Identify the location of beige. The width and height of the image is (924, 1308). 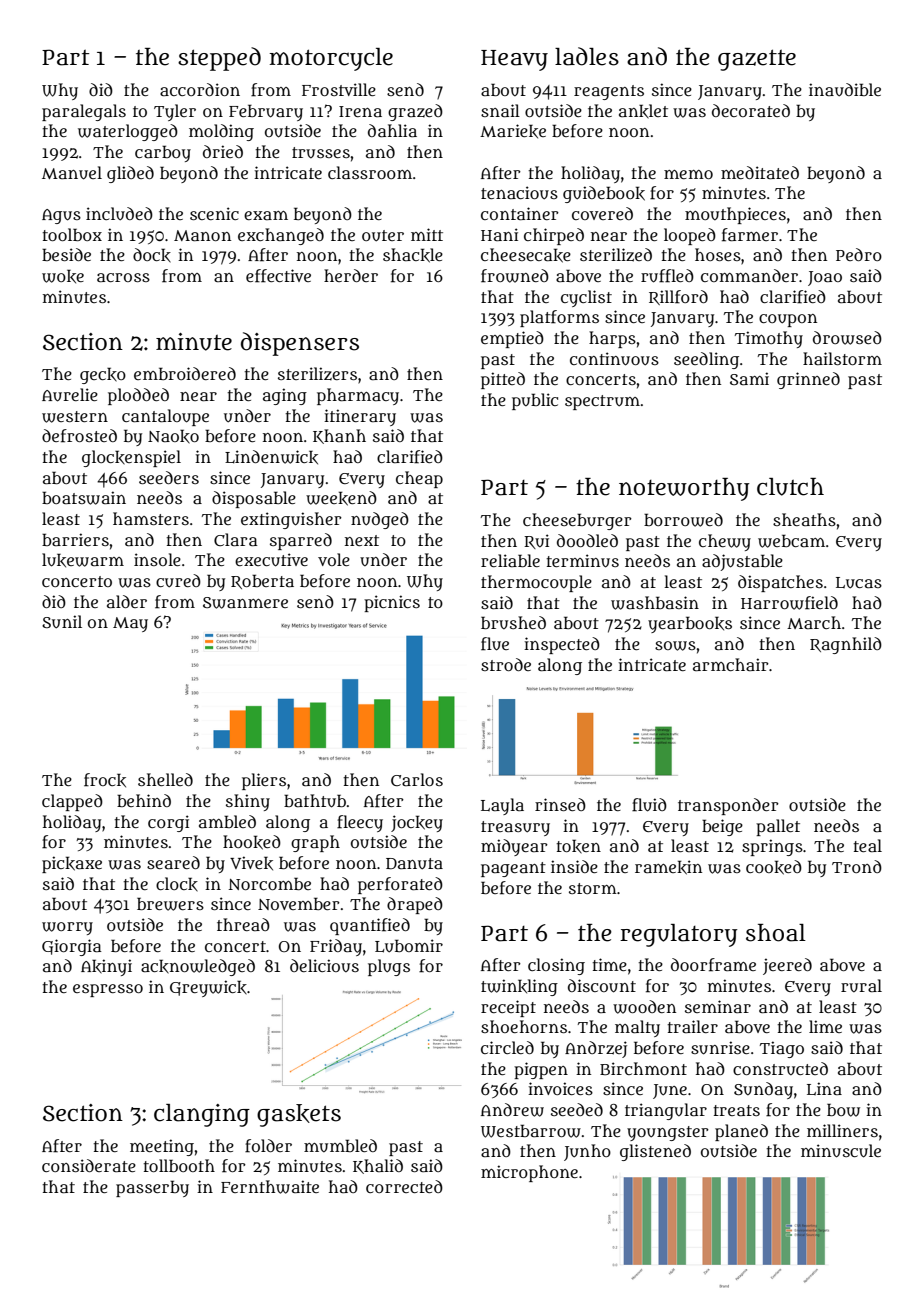
(722, 827).
